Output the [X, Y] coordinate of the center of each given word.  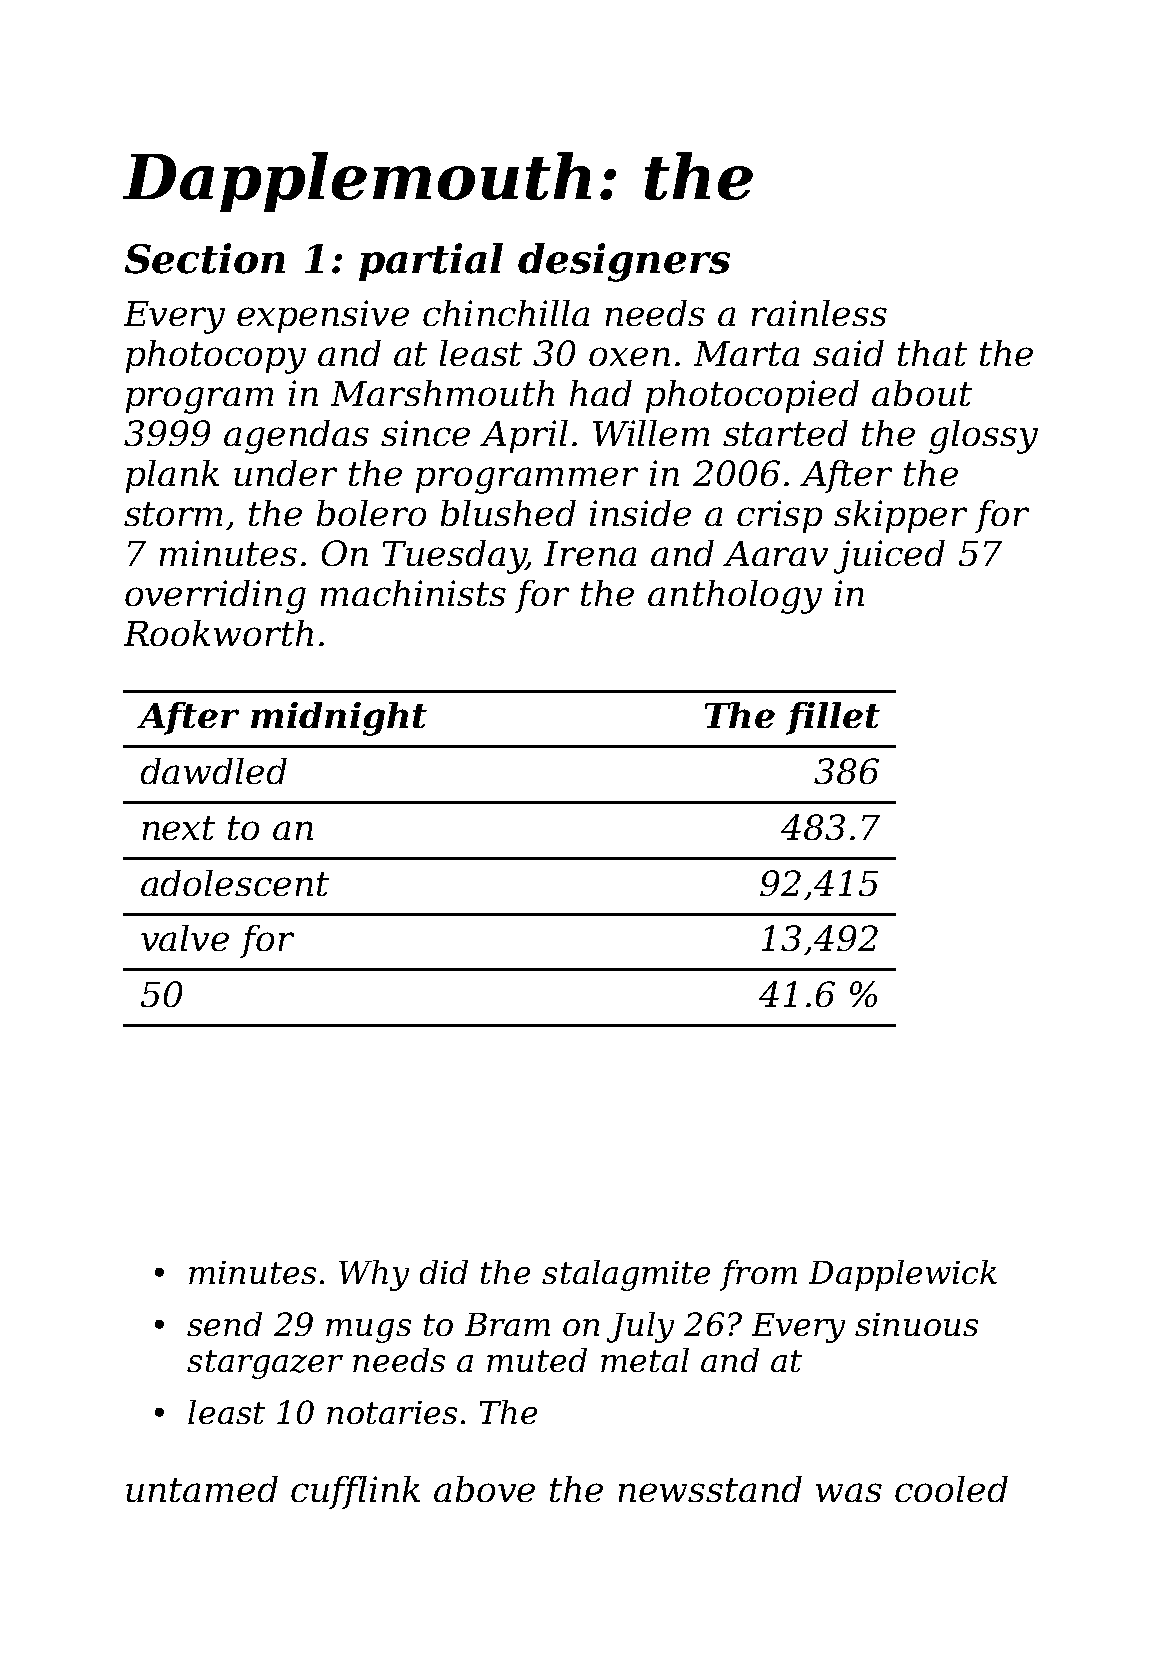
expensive [323, 316]
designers [624, 262]
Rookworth [218, 633]
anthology [735, 597]
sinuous [916, 1324]
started [785, 433]
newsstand [710, 1489]
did [444, 1272]
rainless [819, 313]
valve [185, 938]
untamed [202, 1489]
